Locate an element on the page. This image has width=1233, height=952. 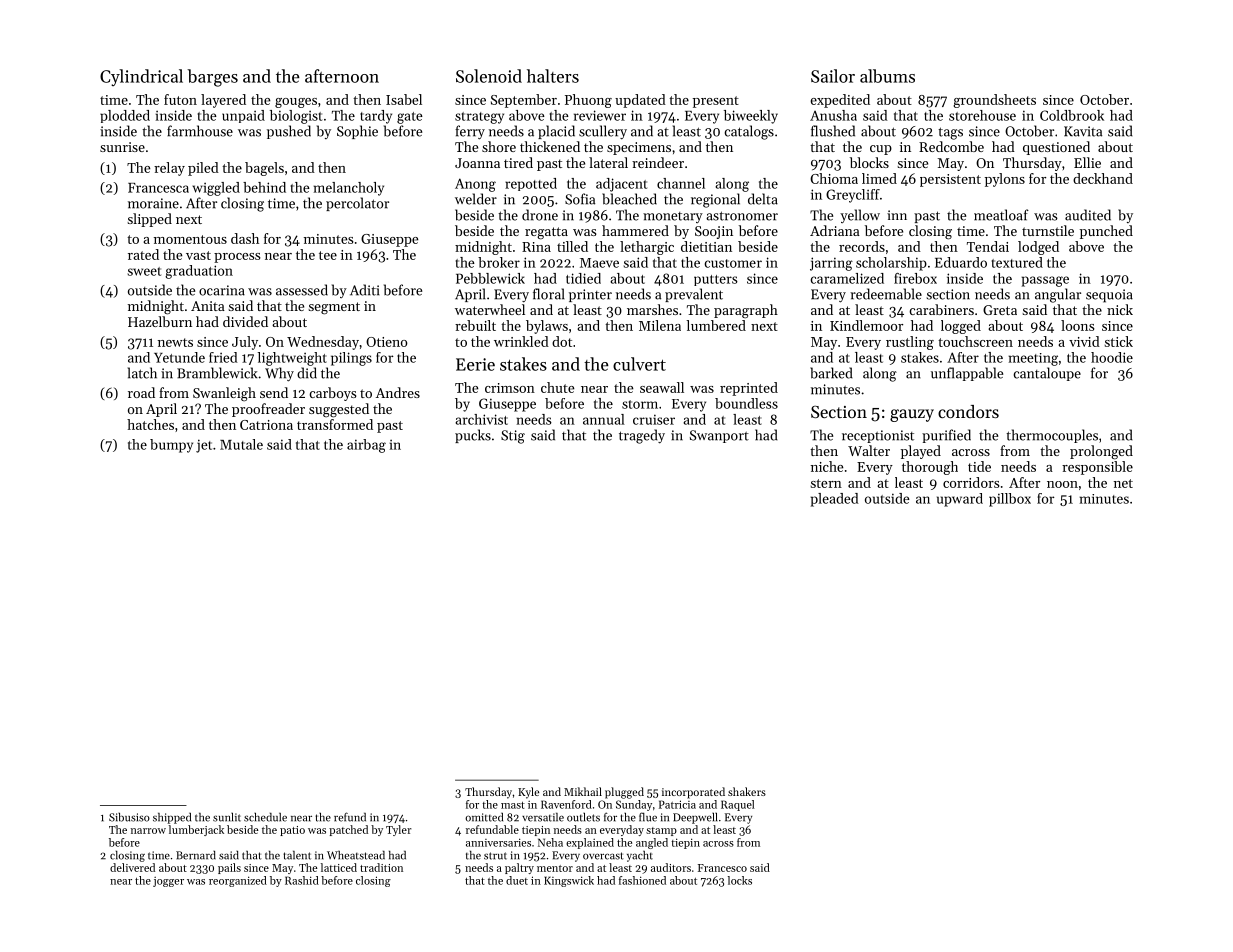
dietitian is located at coordinates (706, 246).
